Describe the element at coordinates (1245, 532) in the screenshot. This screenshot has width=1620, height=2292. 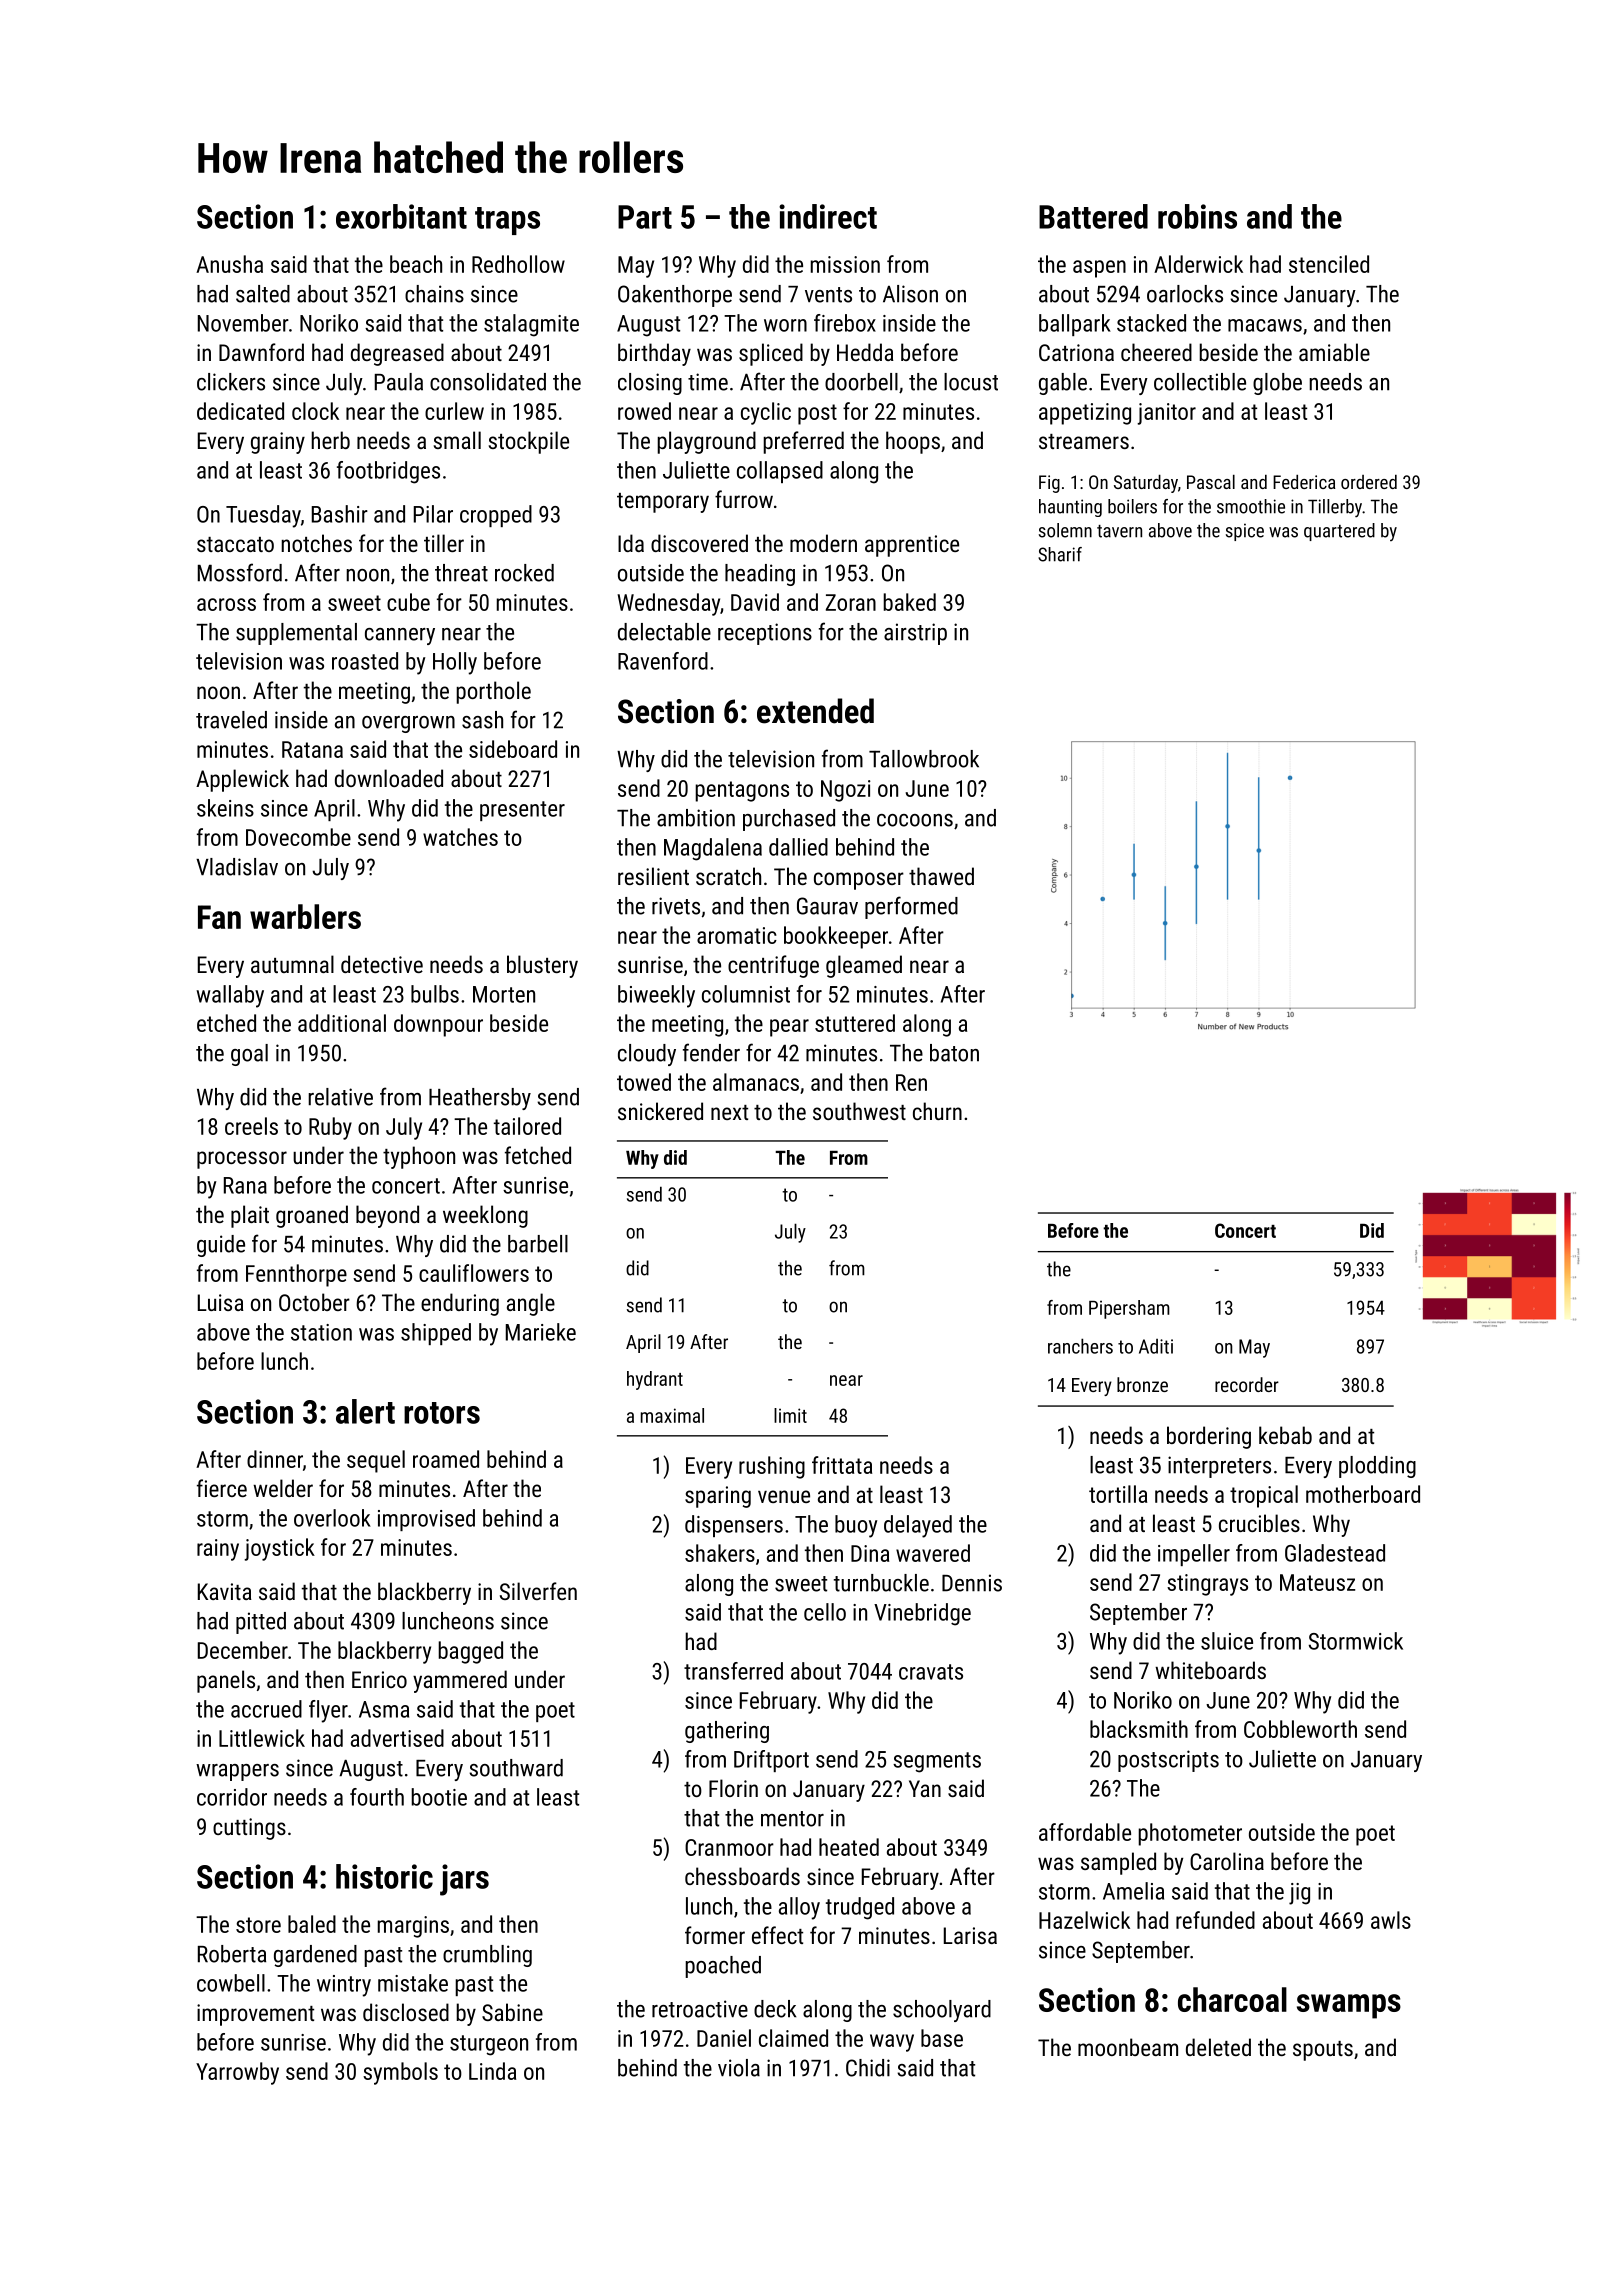
I see `spice` at that location.
